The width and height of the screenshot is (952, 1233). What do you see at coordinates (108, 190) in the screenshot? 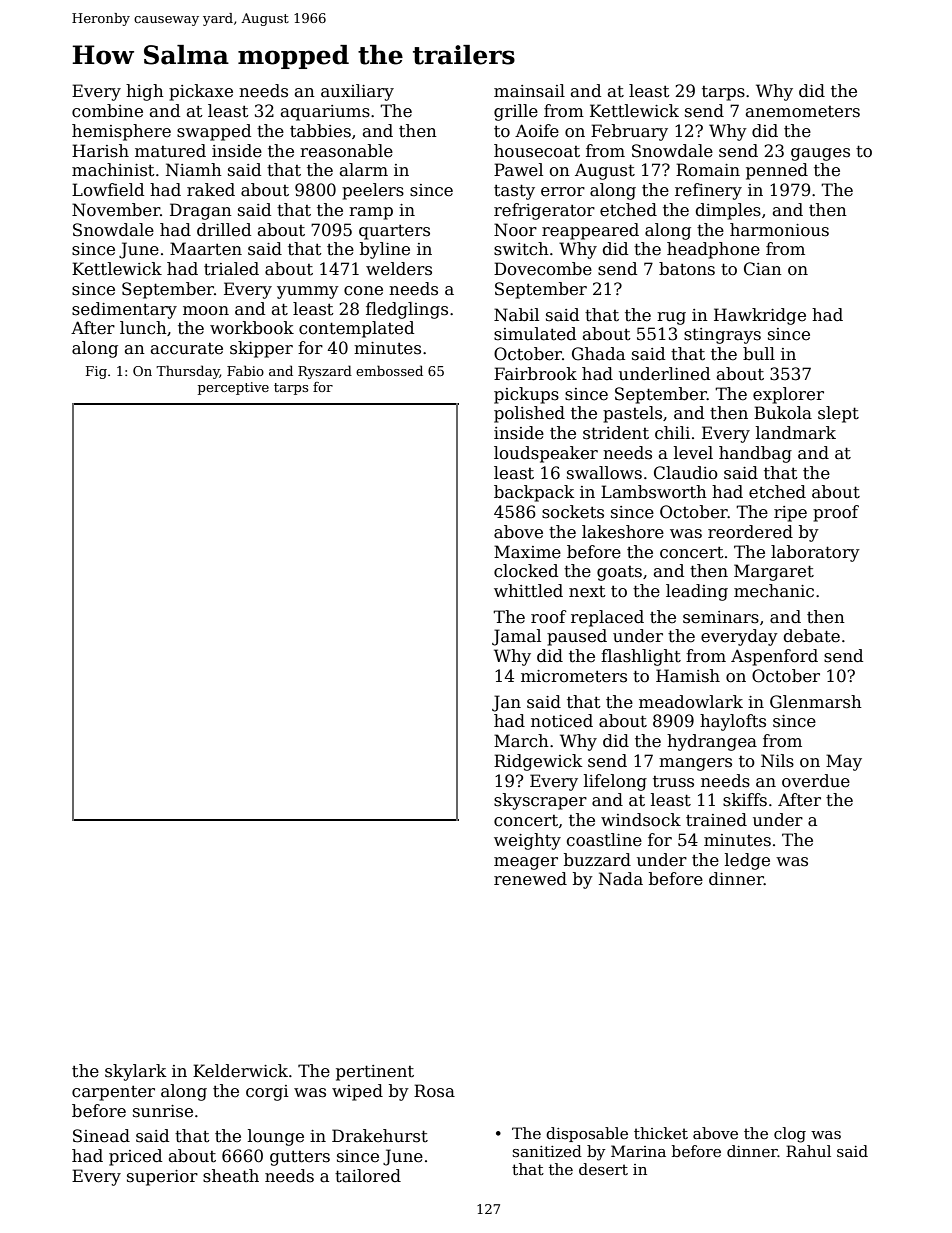
I see `Lowfield` at bounding box center [108, 190].
